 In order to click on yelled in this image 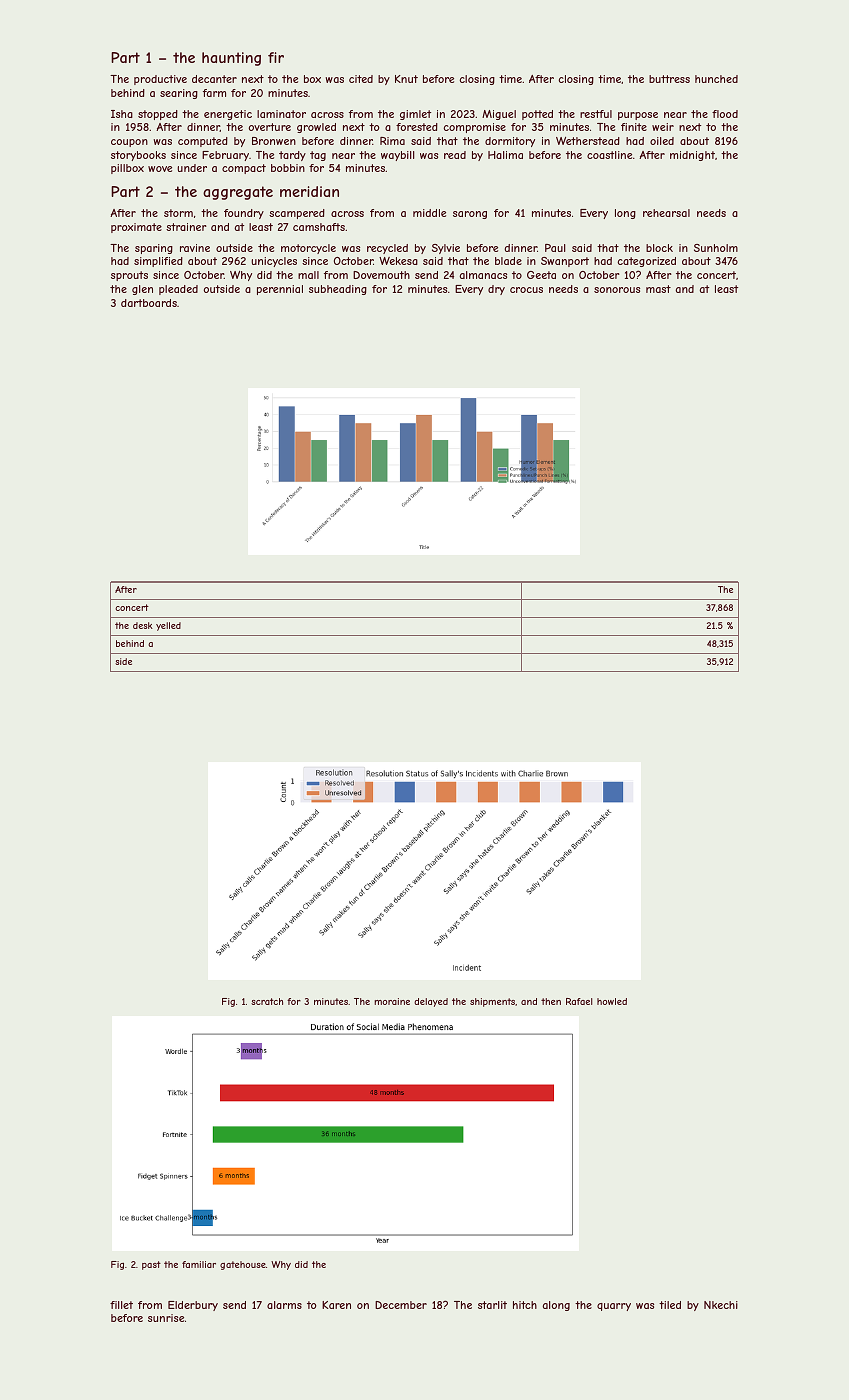, I will do `click(168, 626)`.
